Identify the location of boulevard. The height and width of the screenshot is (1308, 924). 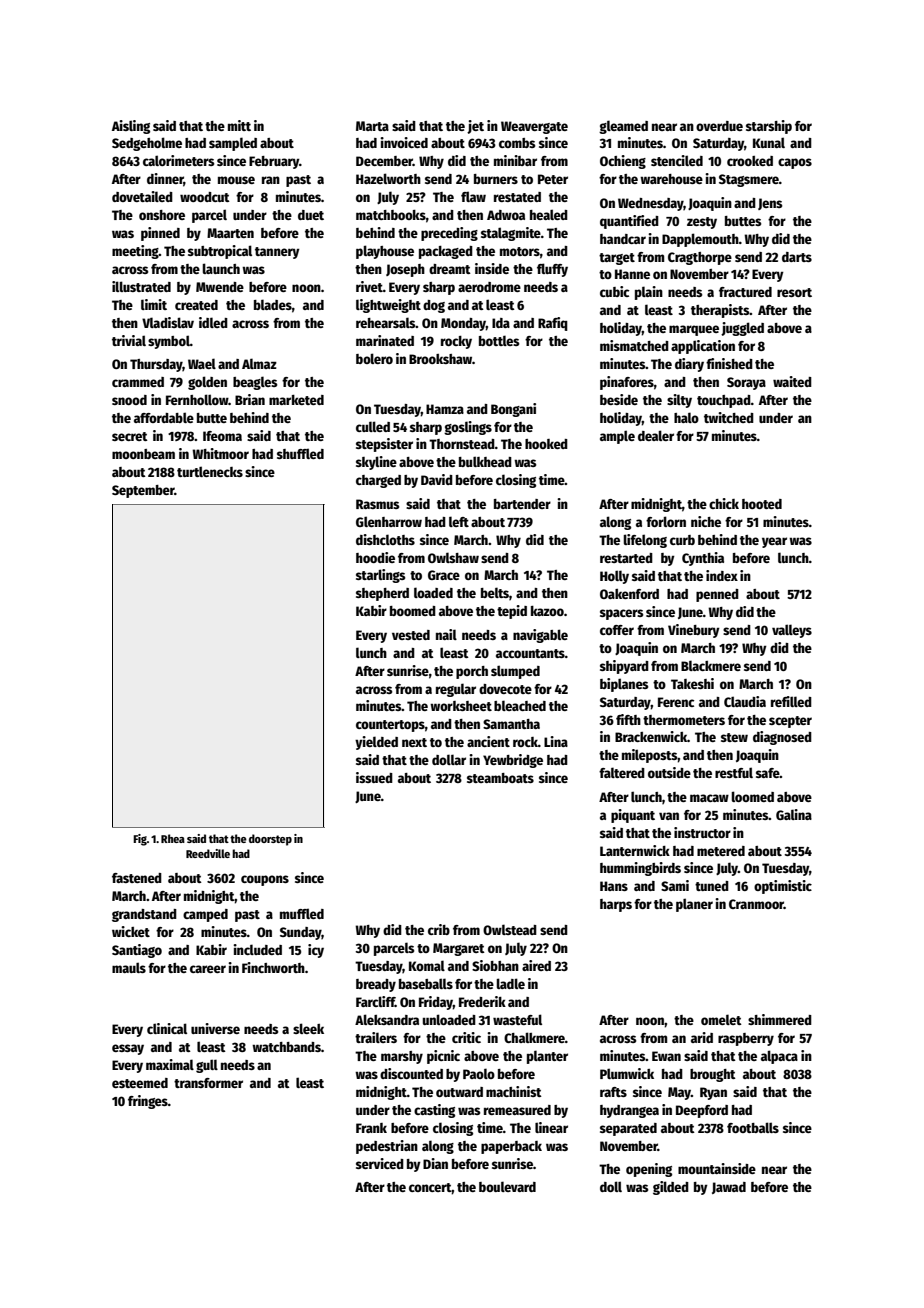
(507, 1186).
